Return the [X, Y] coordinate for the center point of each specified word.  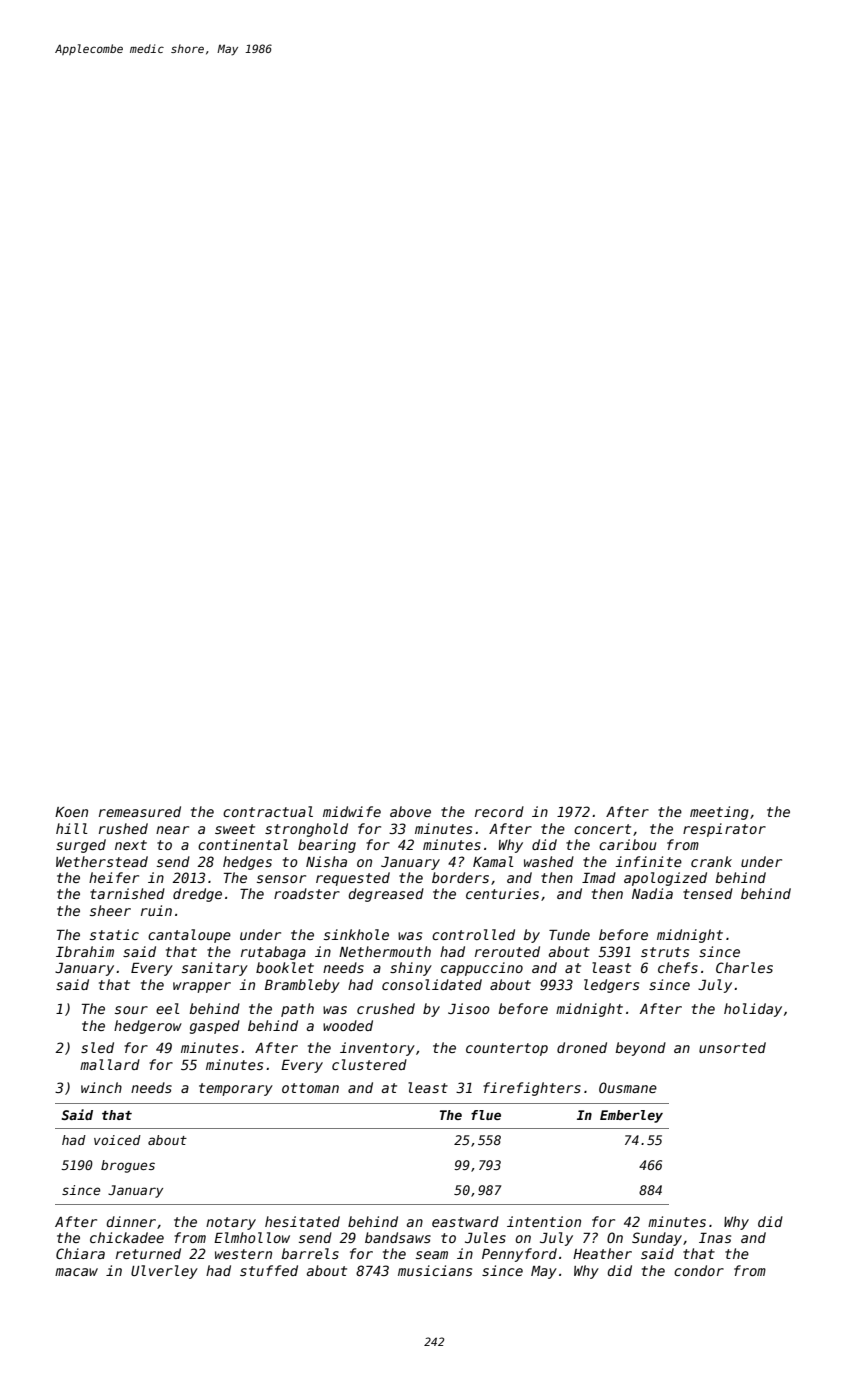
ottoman [310, 1088]
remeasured [140, 811]
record [499, 811]
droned [582, 1047]
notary [231, 1223]
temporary [236, 1089]
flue [486, 1115]
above [410, 811]
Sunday [657, 1239]
